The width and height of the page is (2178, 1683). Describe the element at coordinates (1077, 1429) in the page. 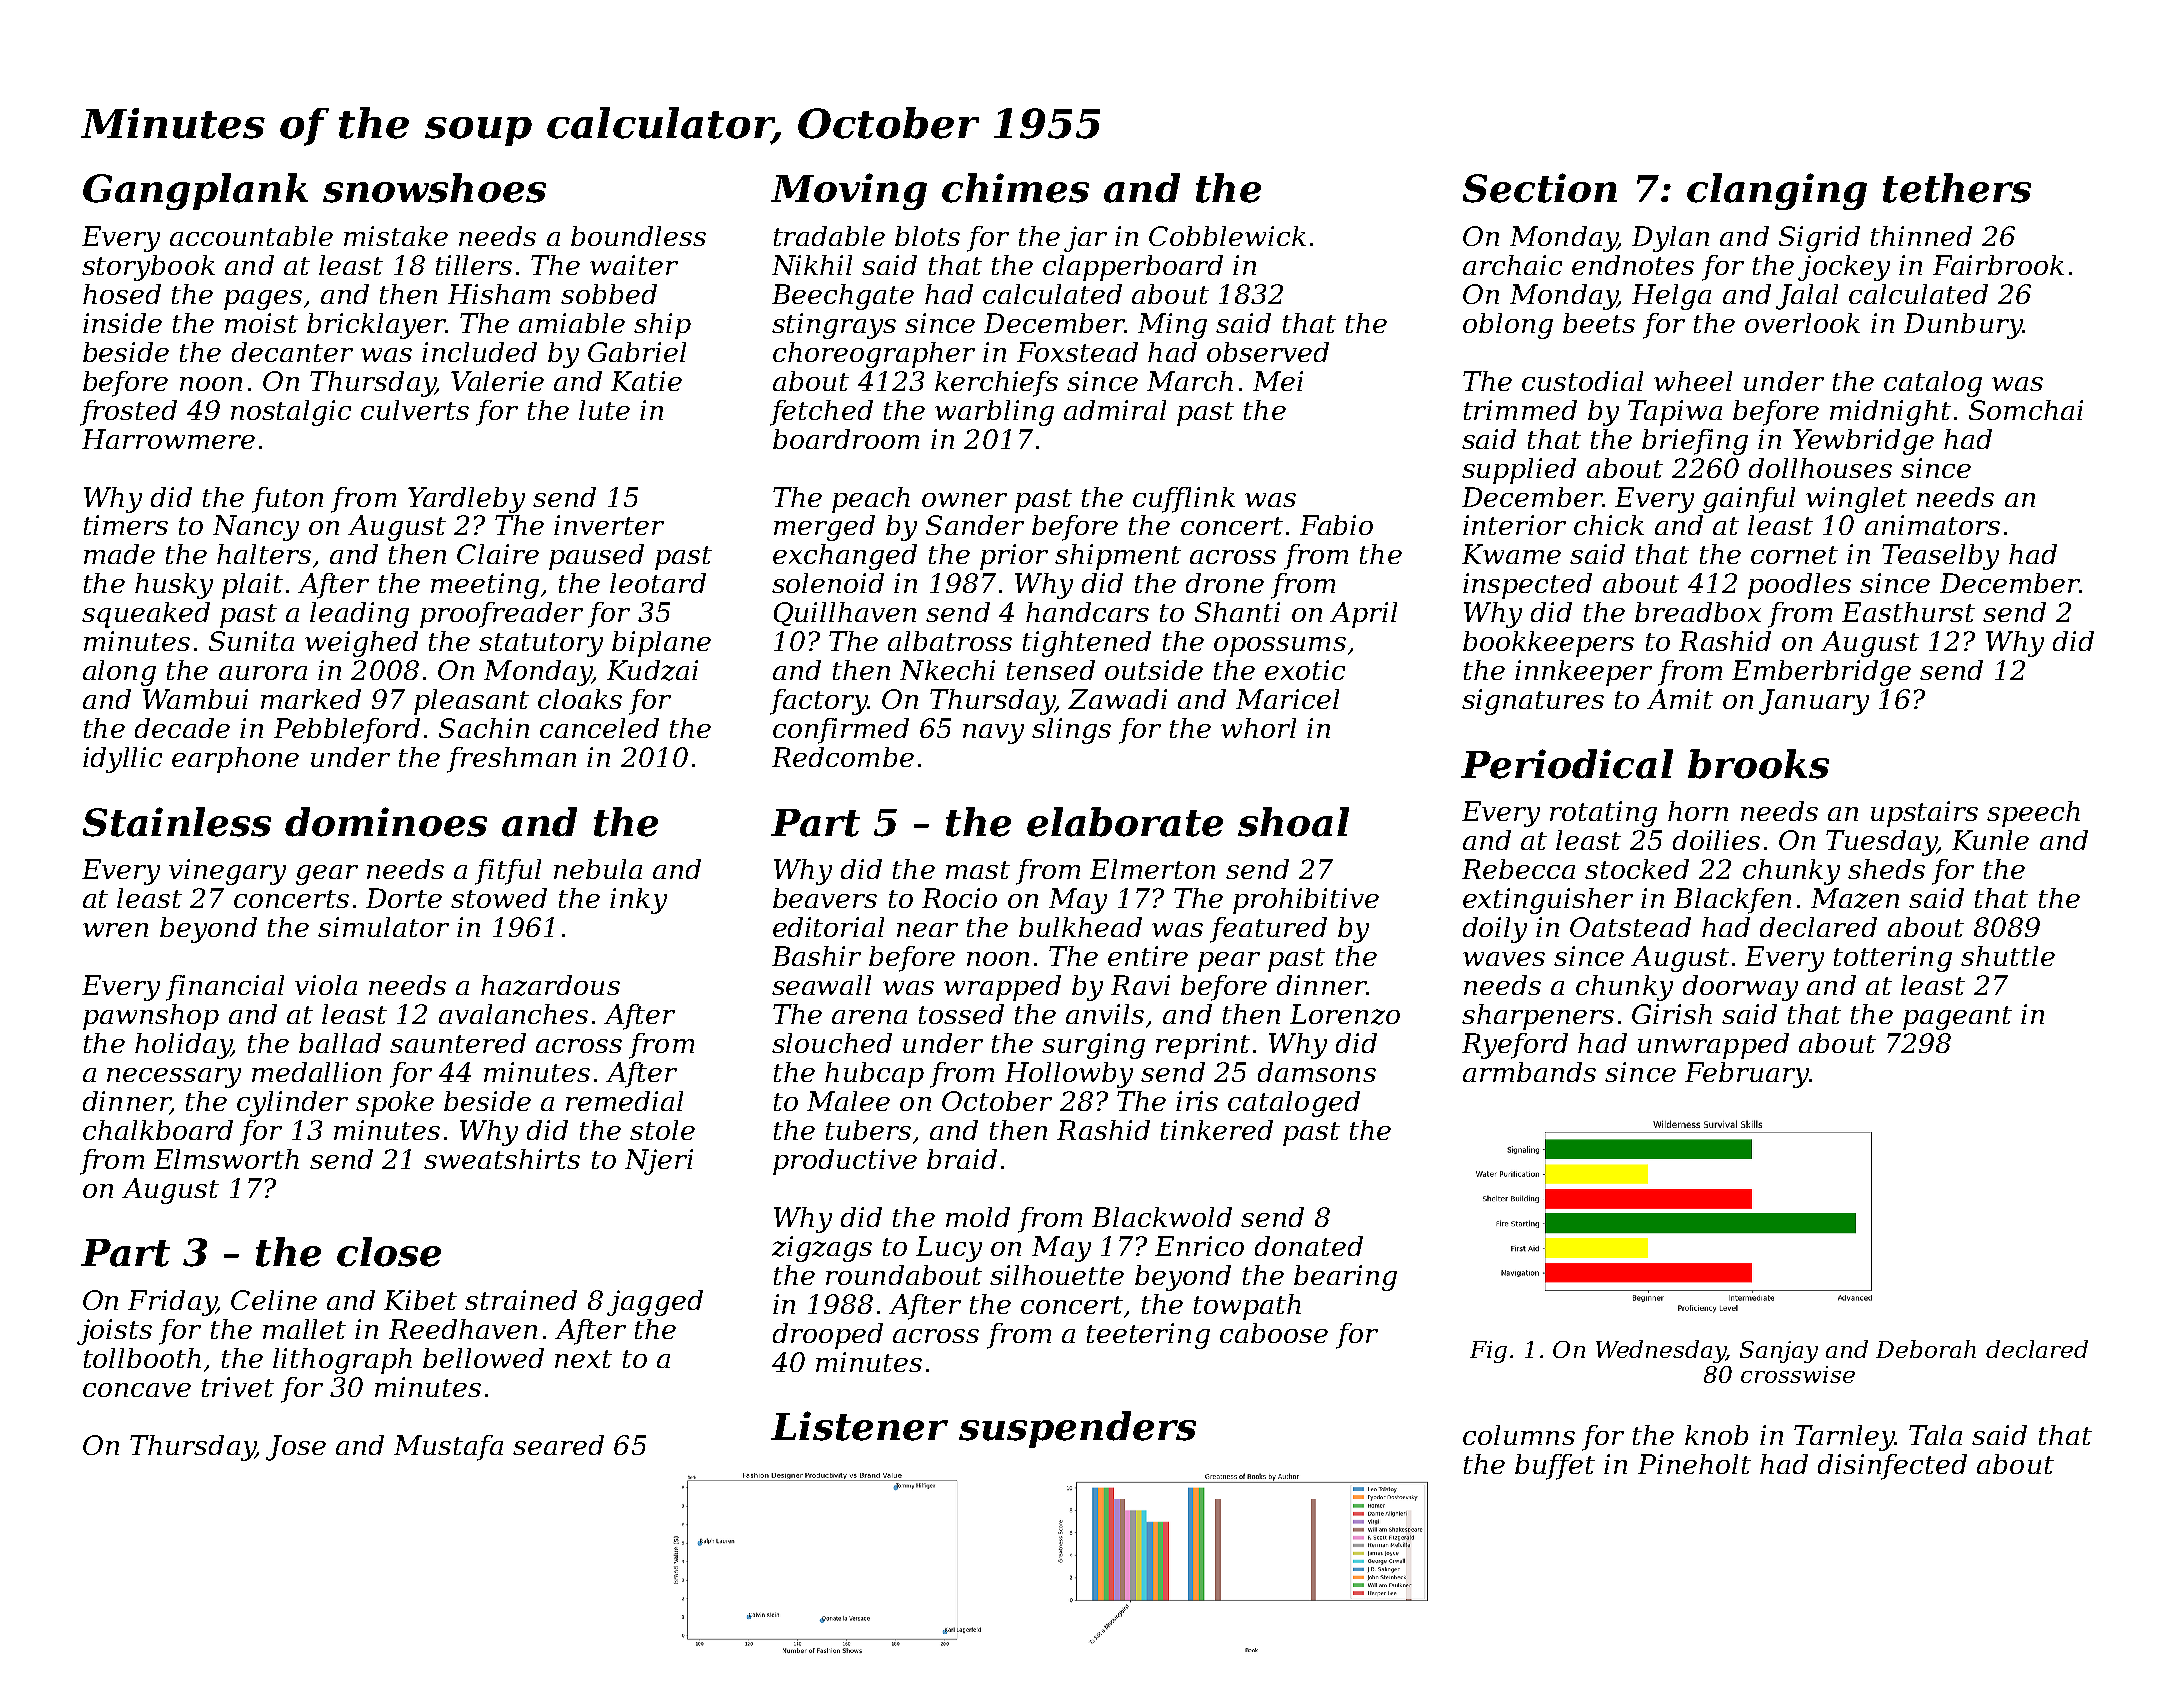

I see `suspenders` at that location.
